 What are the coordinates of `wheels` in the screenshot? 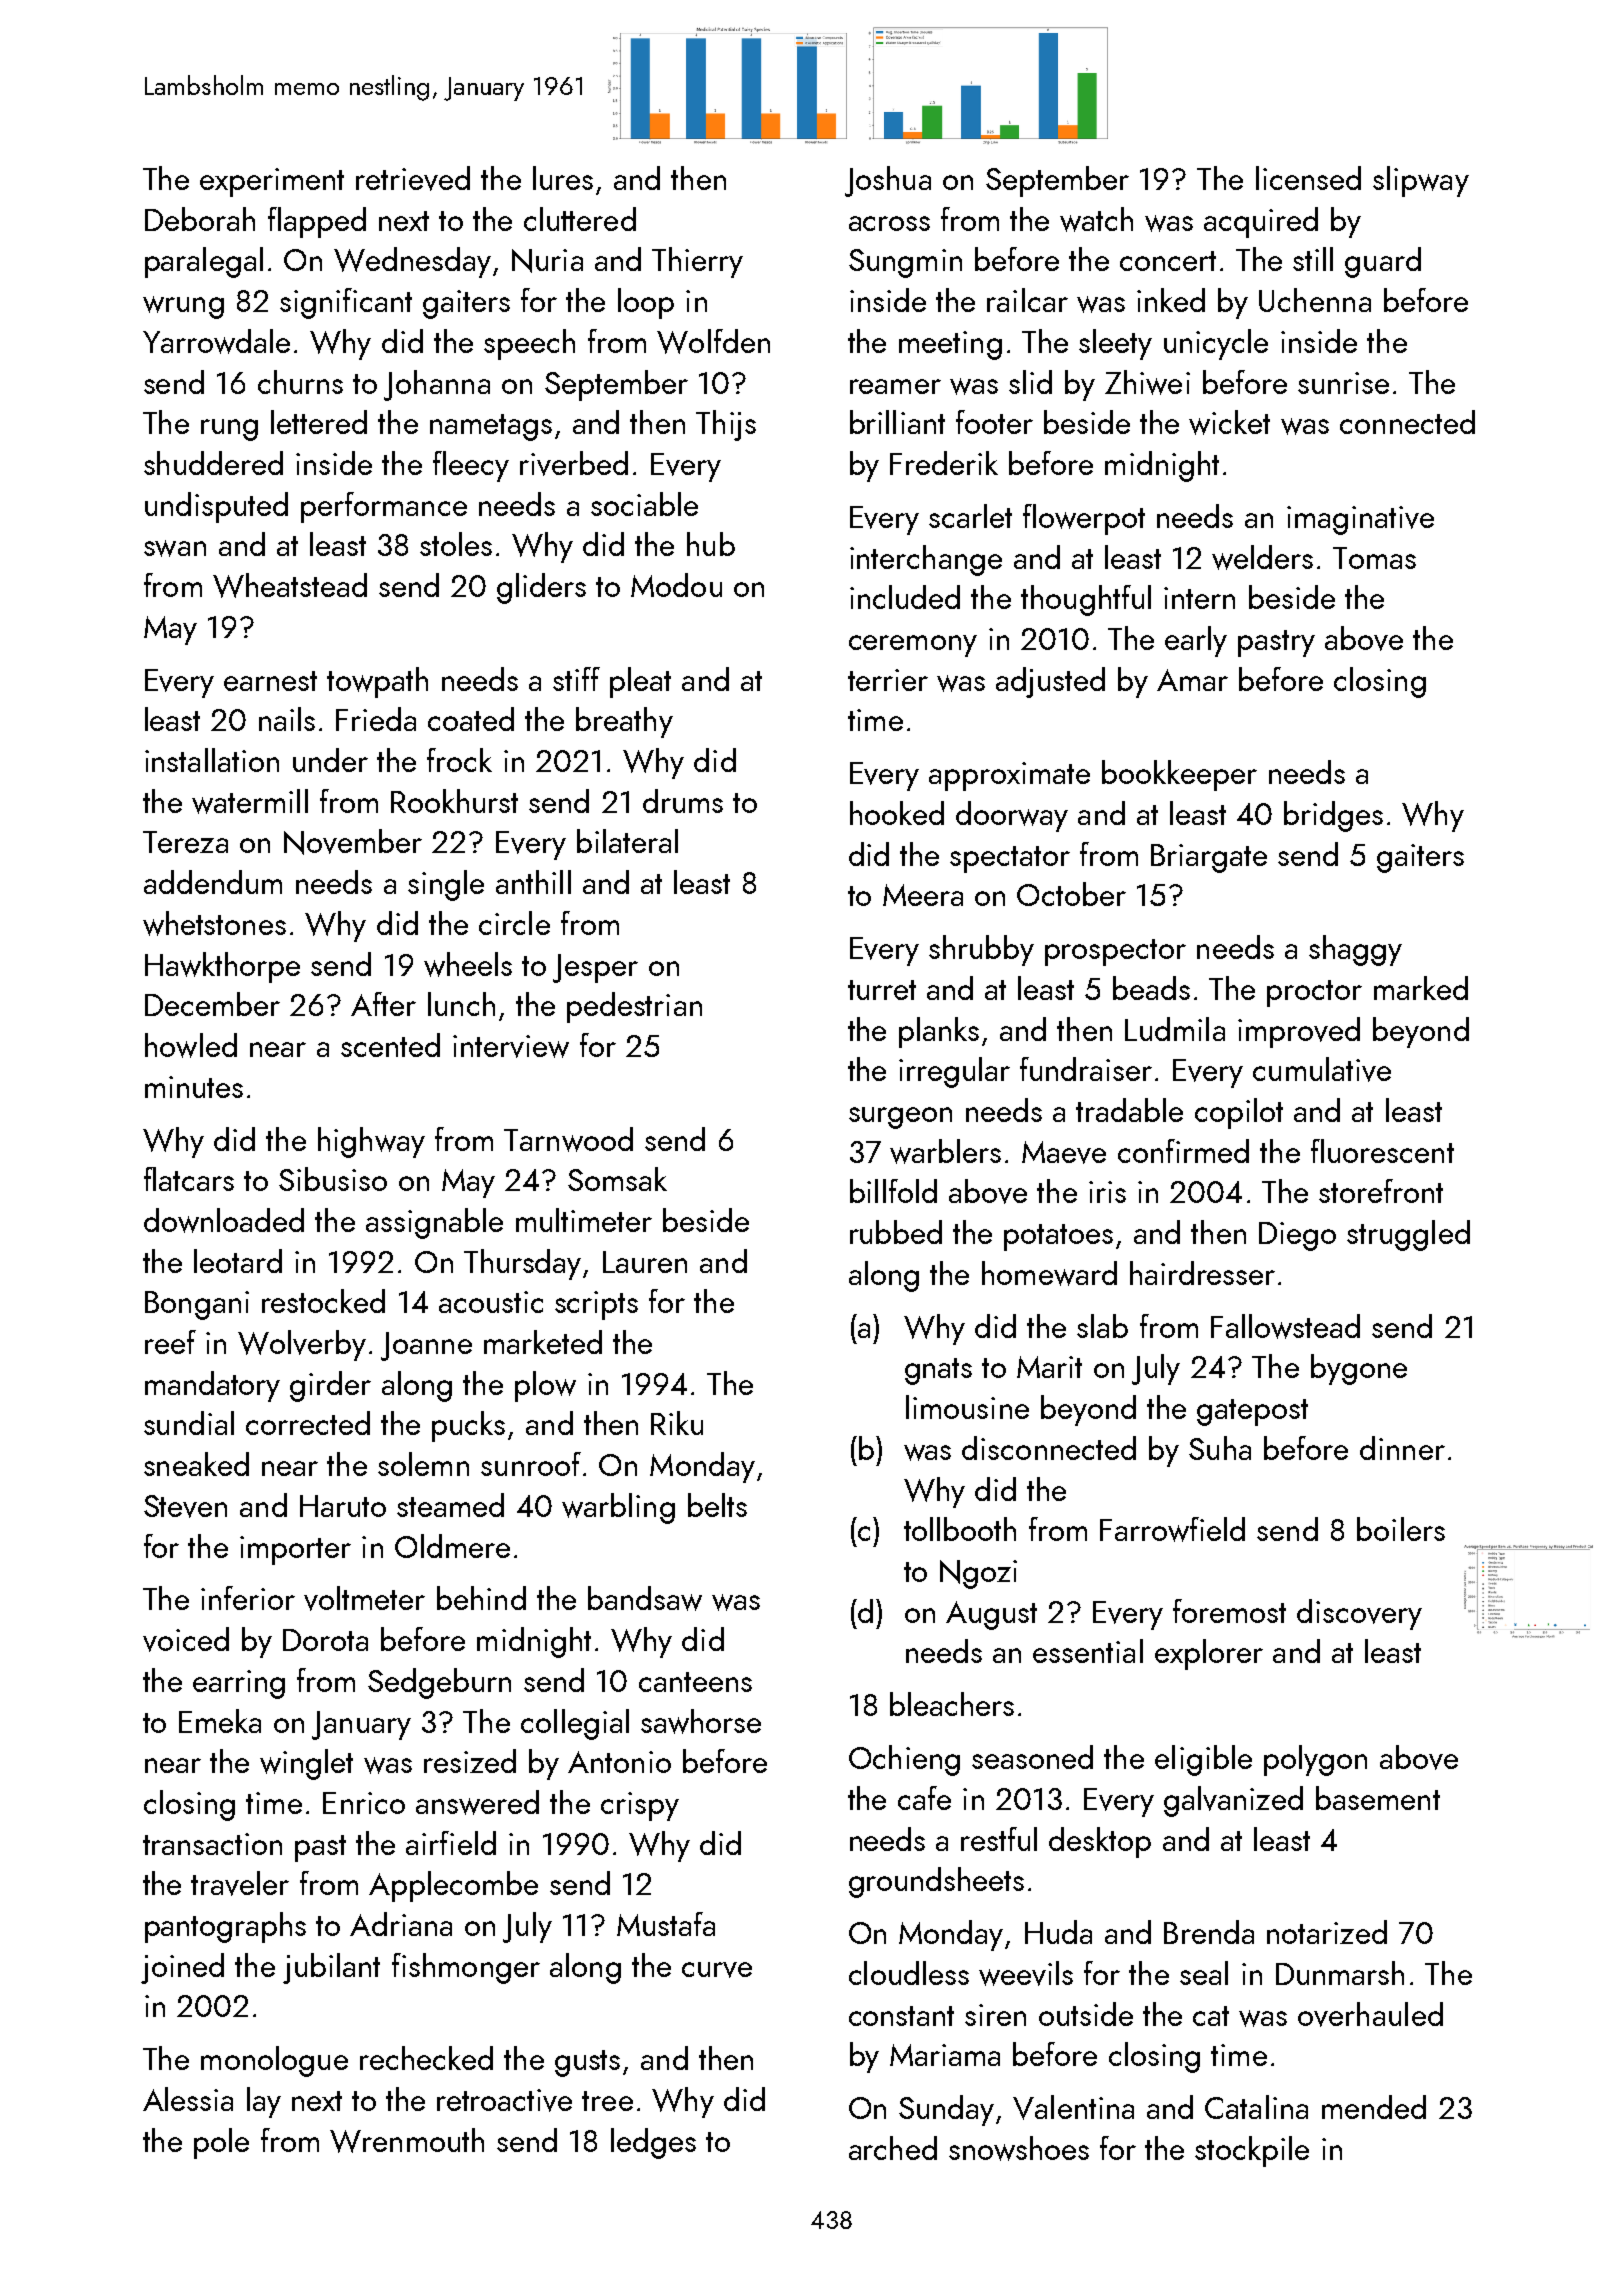 It's located at (468, 964).
